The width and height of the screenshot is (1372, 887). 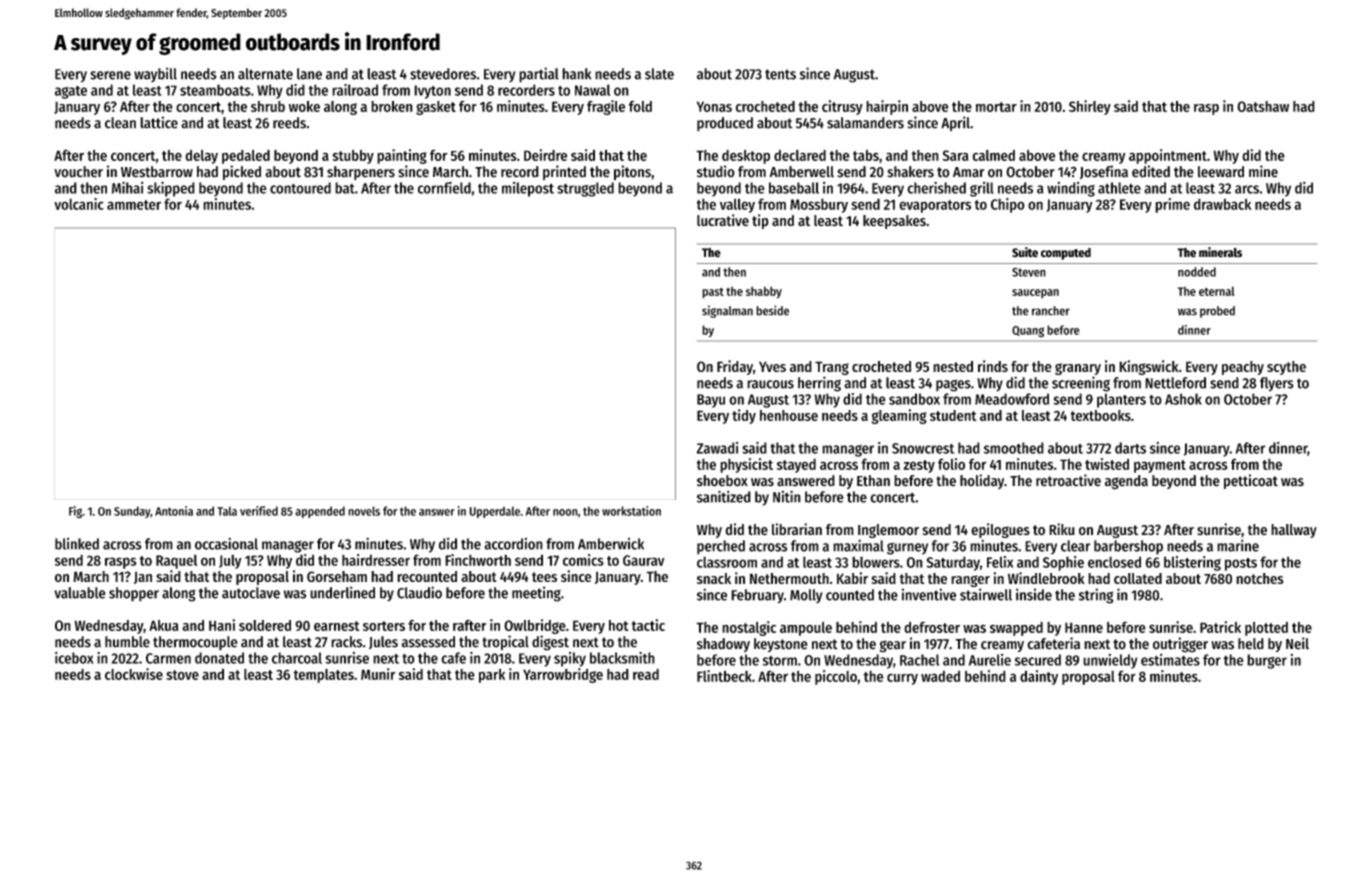 I want to click on eternal, so click(x=1217, y=291).
